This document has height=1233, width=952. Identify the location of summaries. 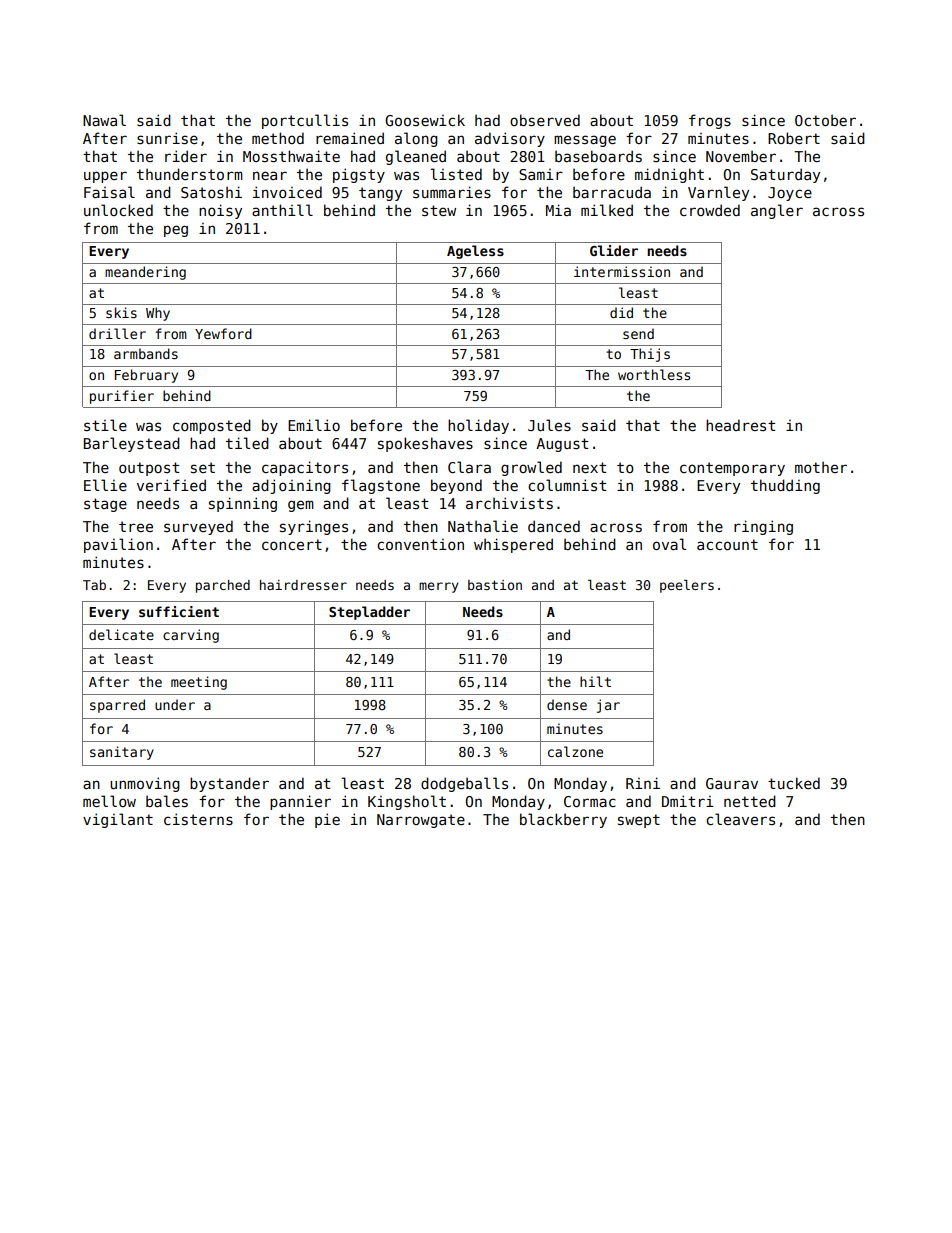
(452, 192).
